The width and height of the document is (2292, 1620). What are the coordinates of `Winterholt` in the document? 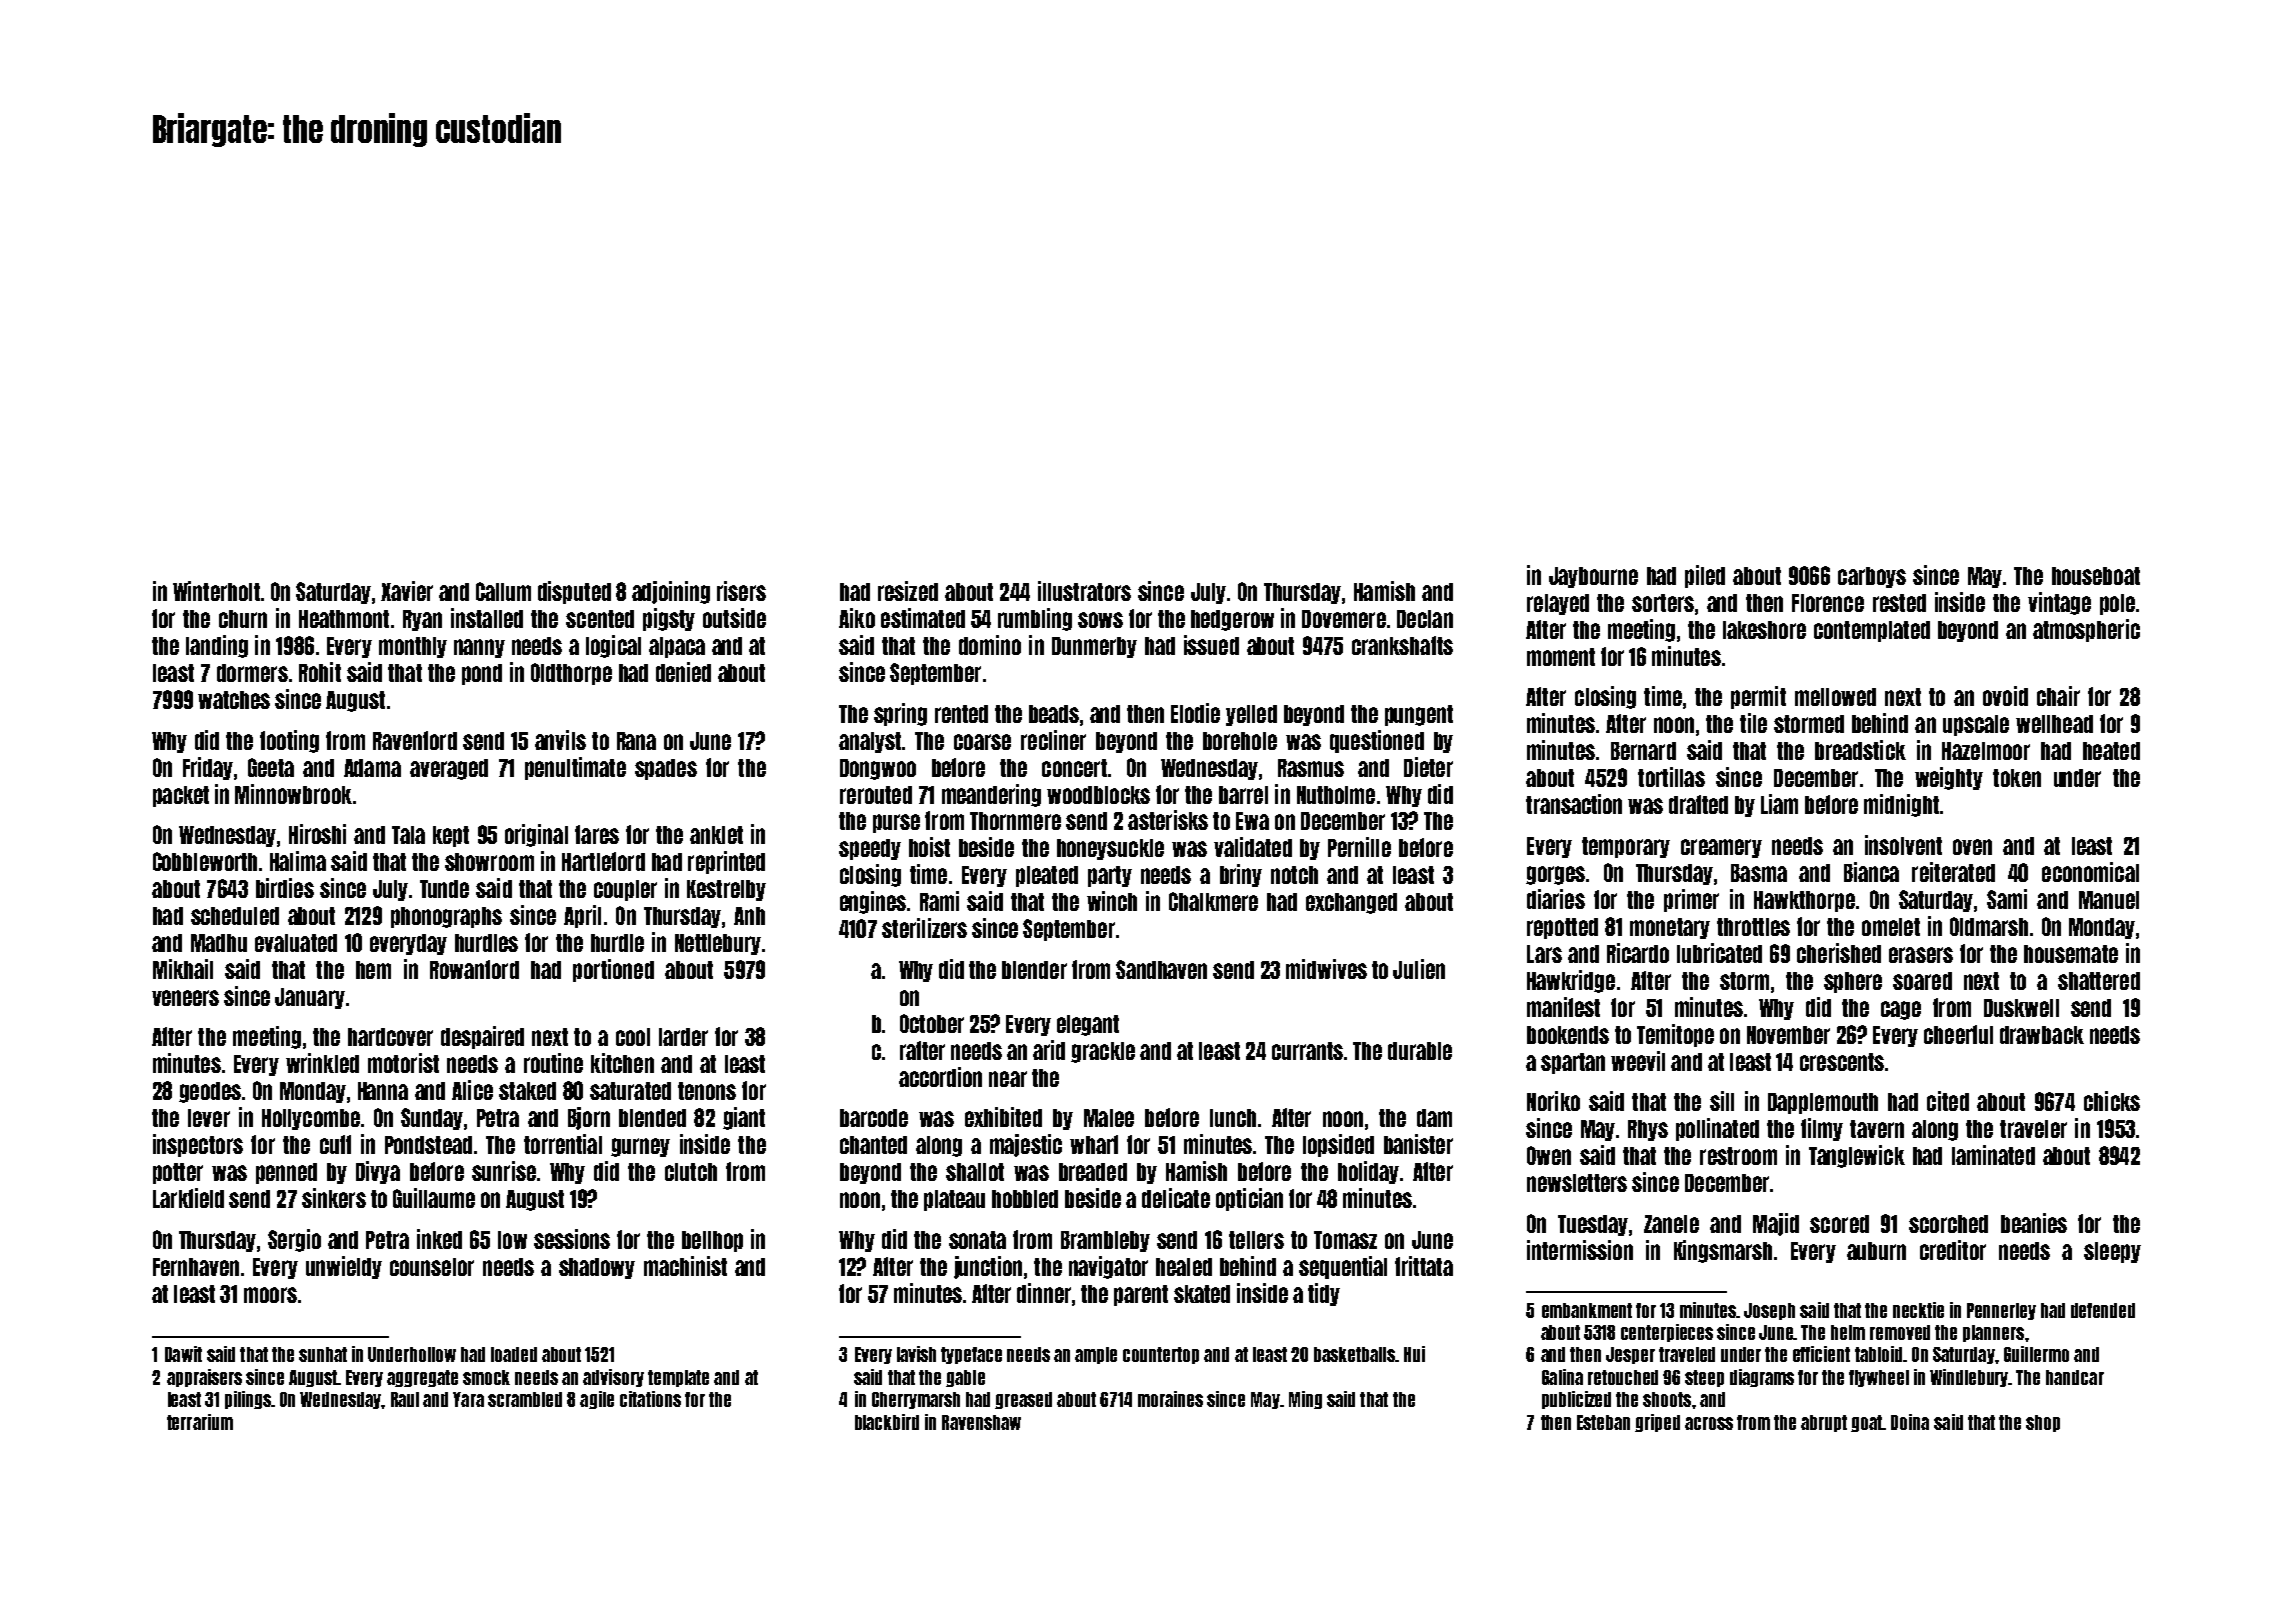 It's located at (216, 591).
